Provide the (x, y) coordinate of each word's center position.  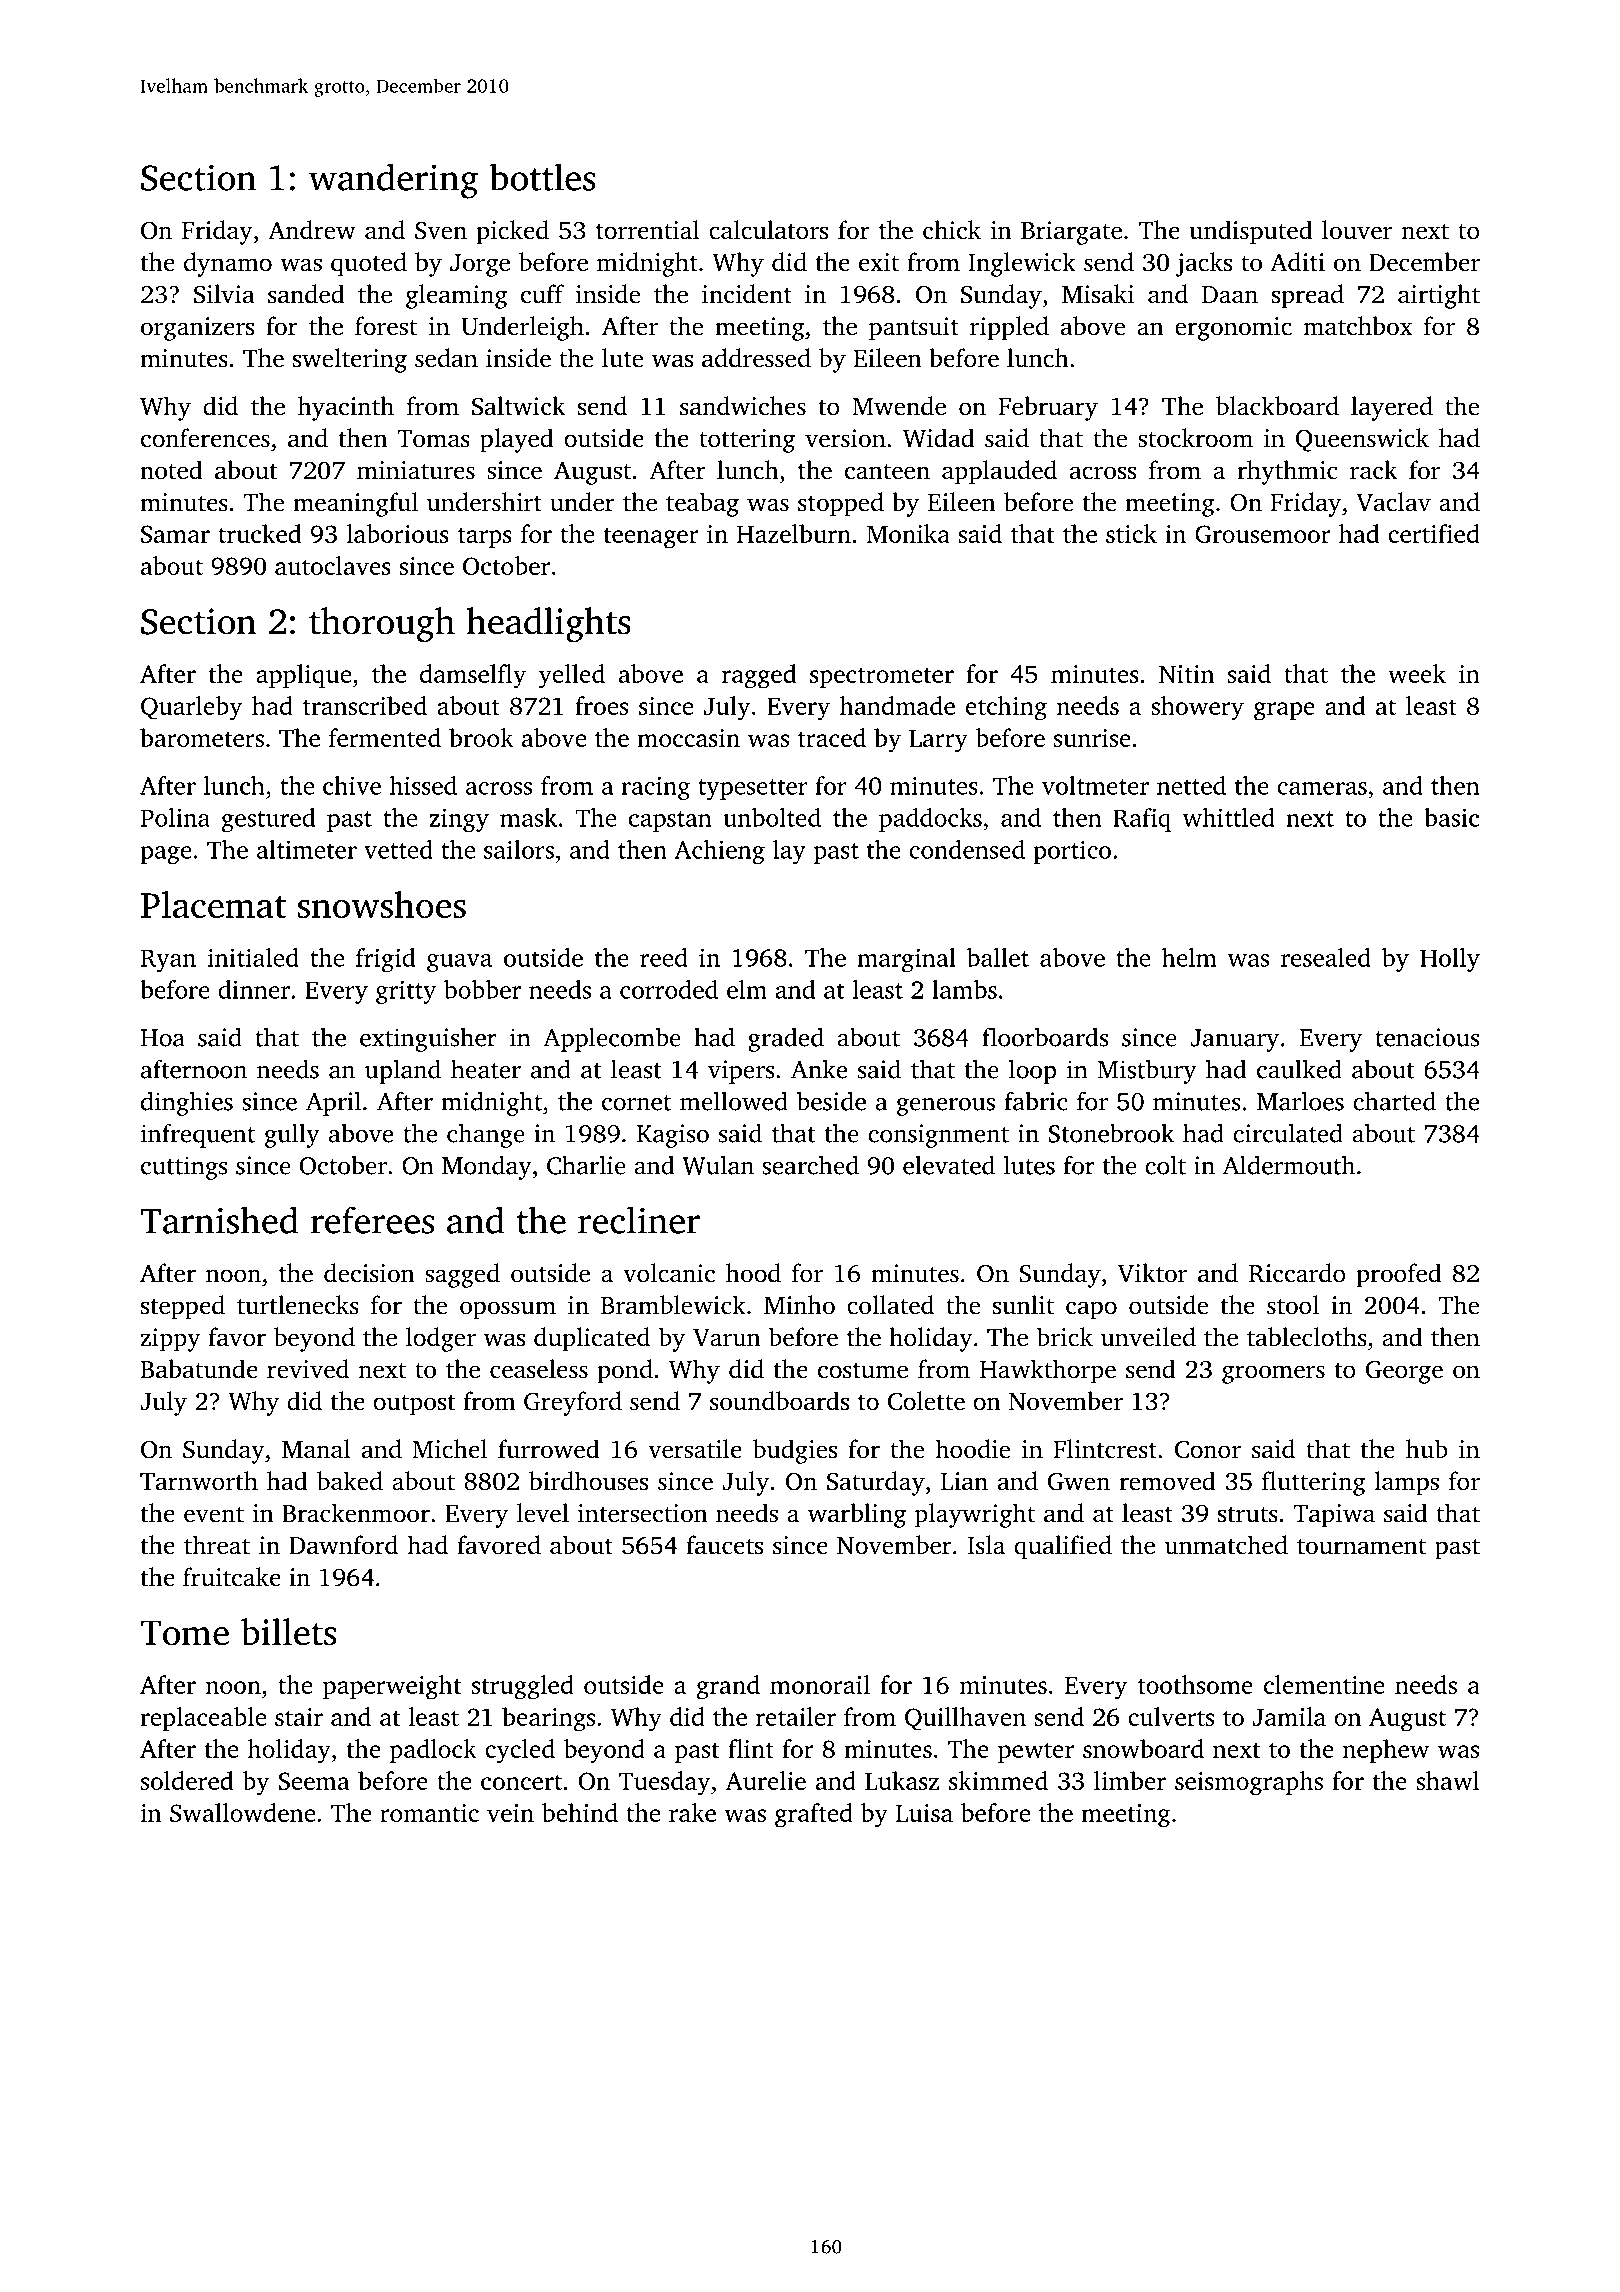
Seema (314, 1781)
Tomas (433, 439)
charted (1394, 1101)
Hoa (163, 1038)
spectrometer (882, 677)
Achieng (720, 852)
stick (1131, 533)
